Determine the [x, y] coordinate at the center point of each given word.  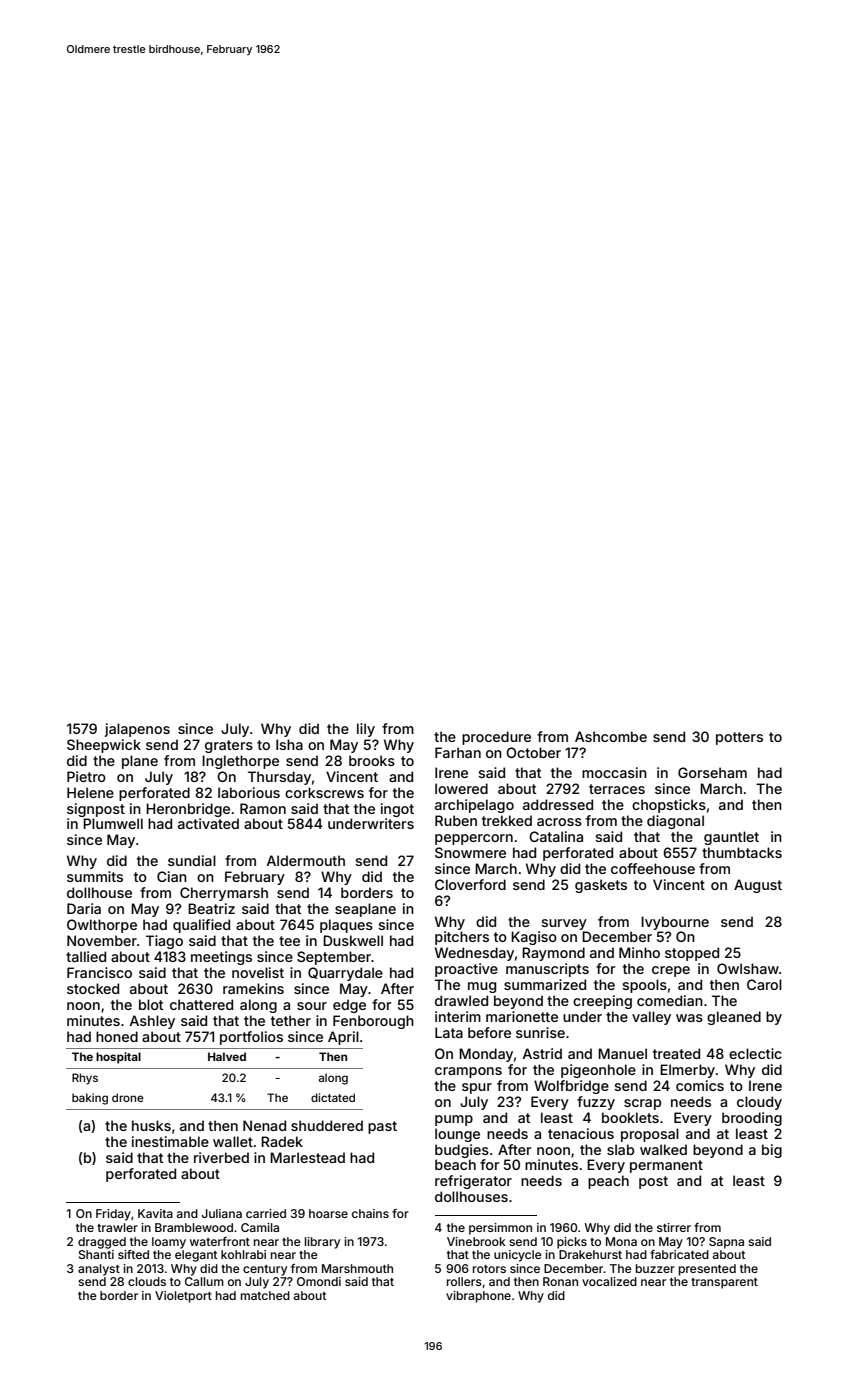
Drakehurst [590, 1254]
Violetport [183, 1297]
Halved [227, 1056]
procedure [496, 738]
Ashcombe [611, 736]
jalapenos [137, 730]
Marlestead [307, 1157]
